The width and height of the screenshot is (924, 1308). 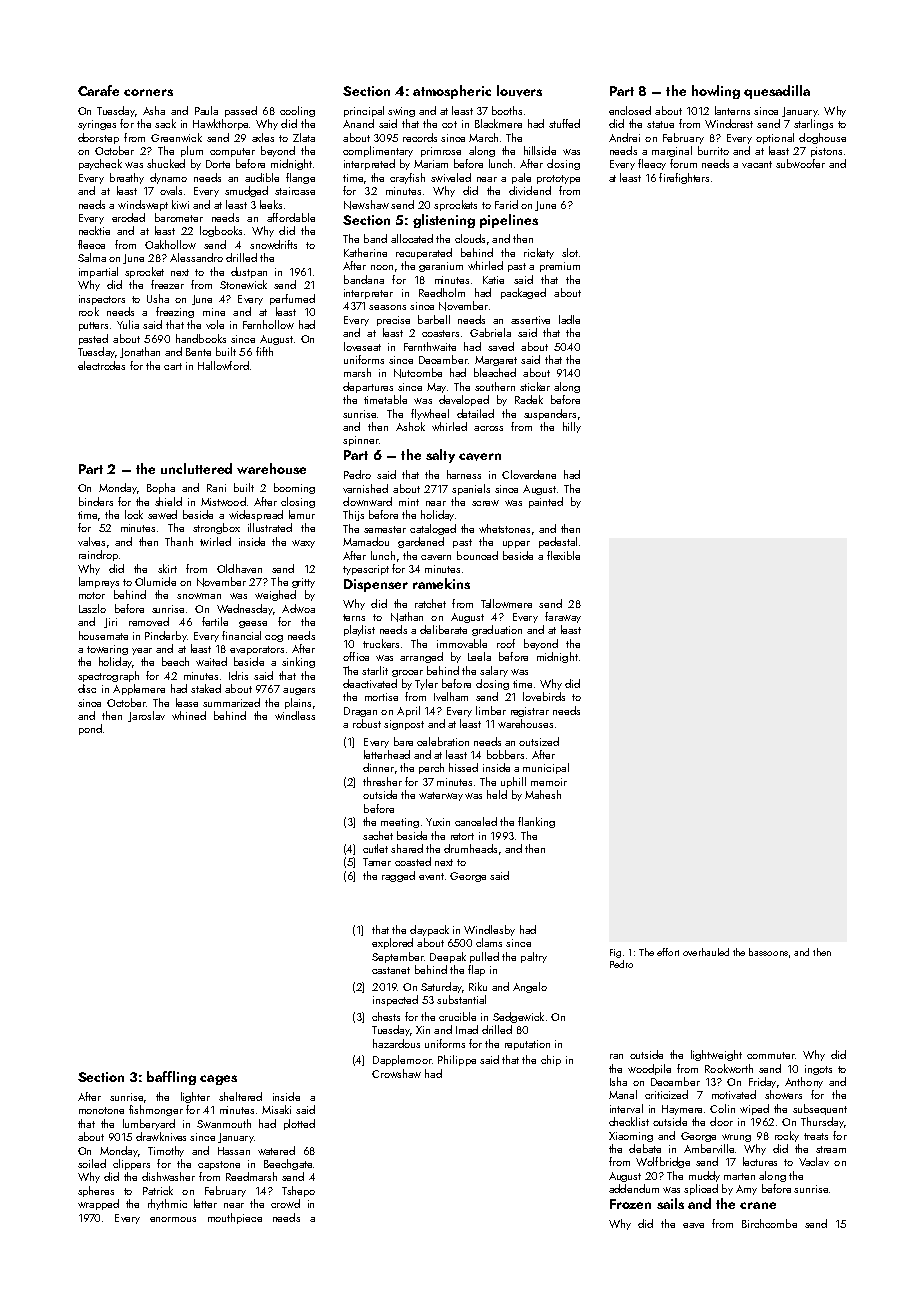 What do you see at coordinates (618, 1081) in the screenshot?
I see `Isha` at bounding box center [618, 1081].
